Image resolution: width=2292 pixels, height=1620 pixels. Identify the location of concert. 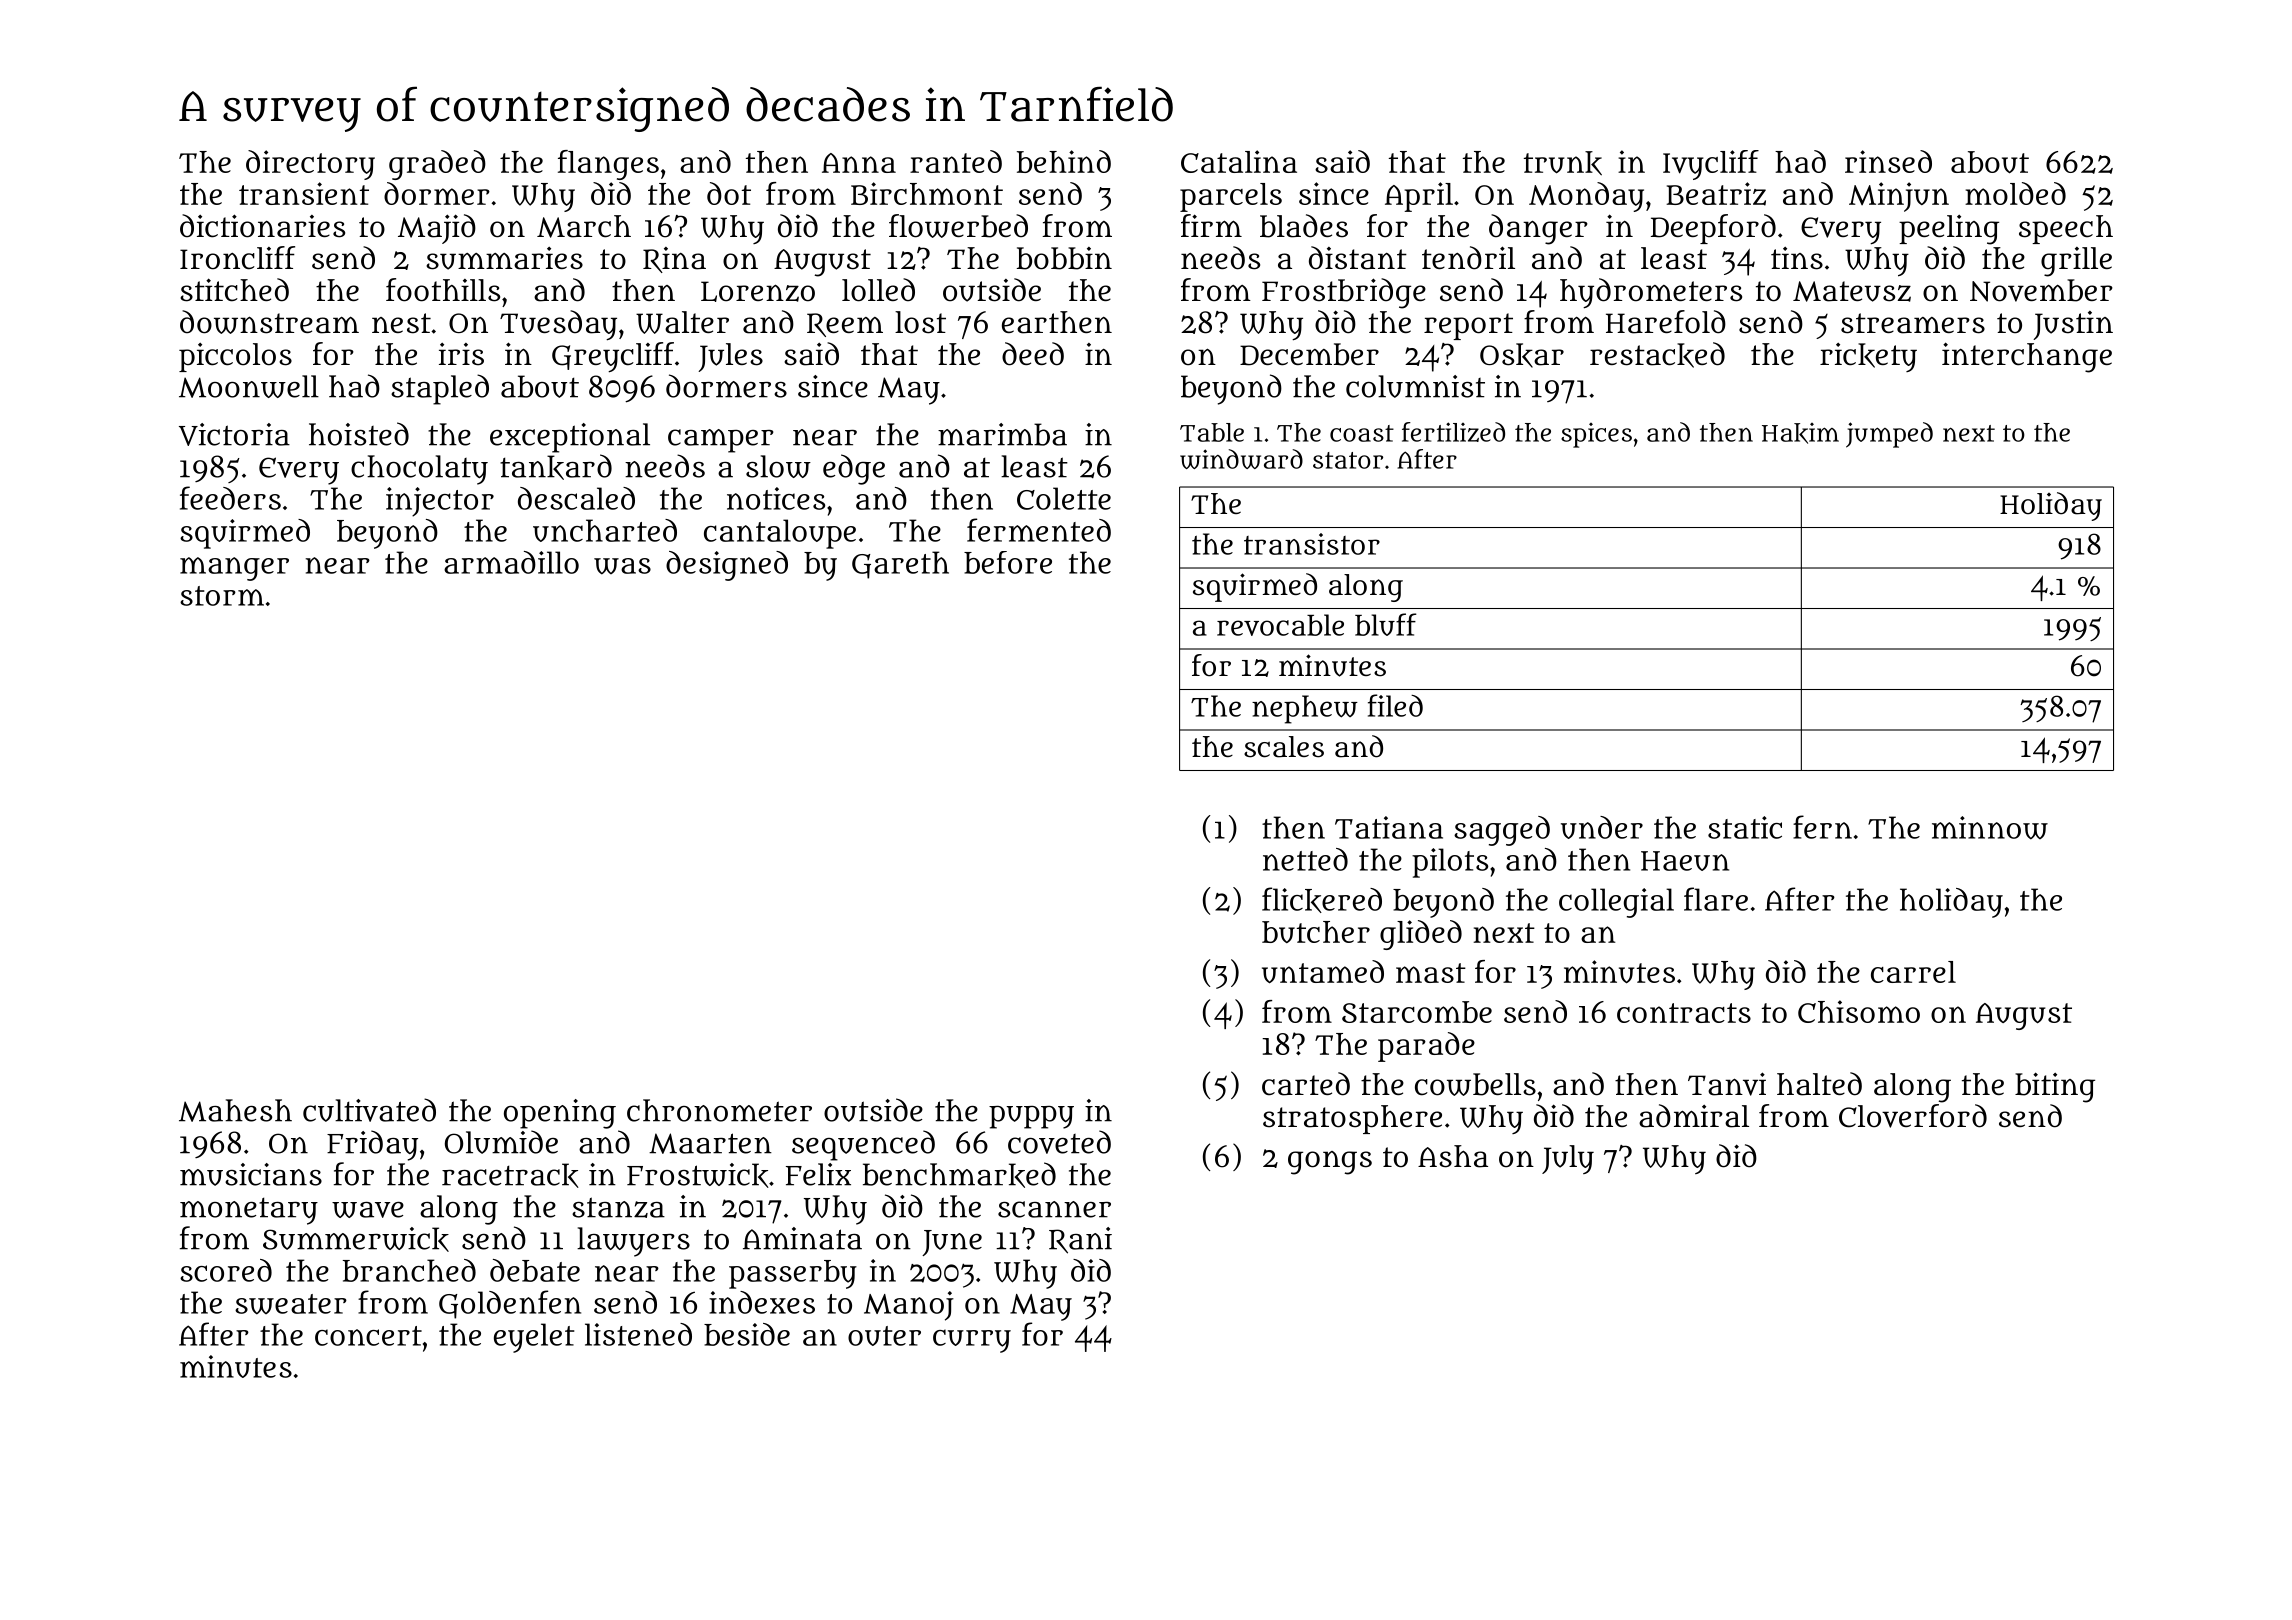
(368, 1336).
